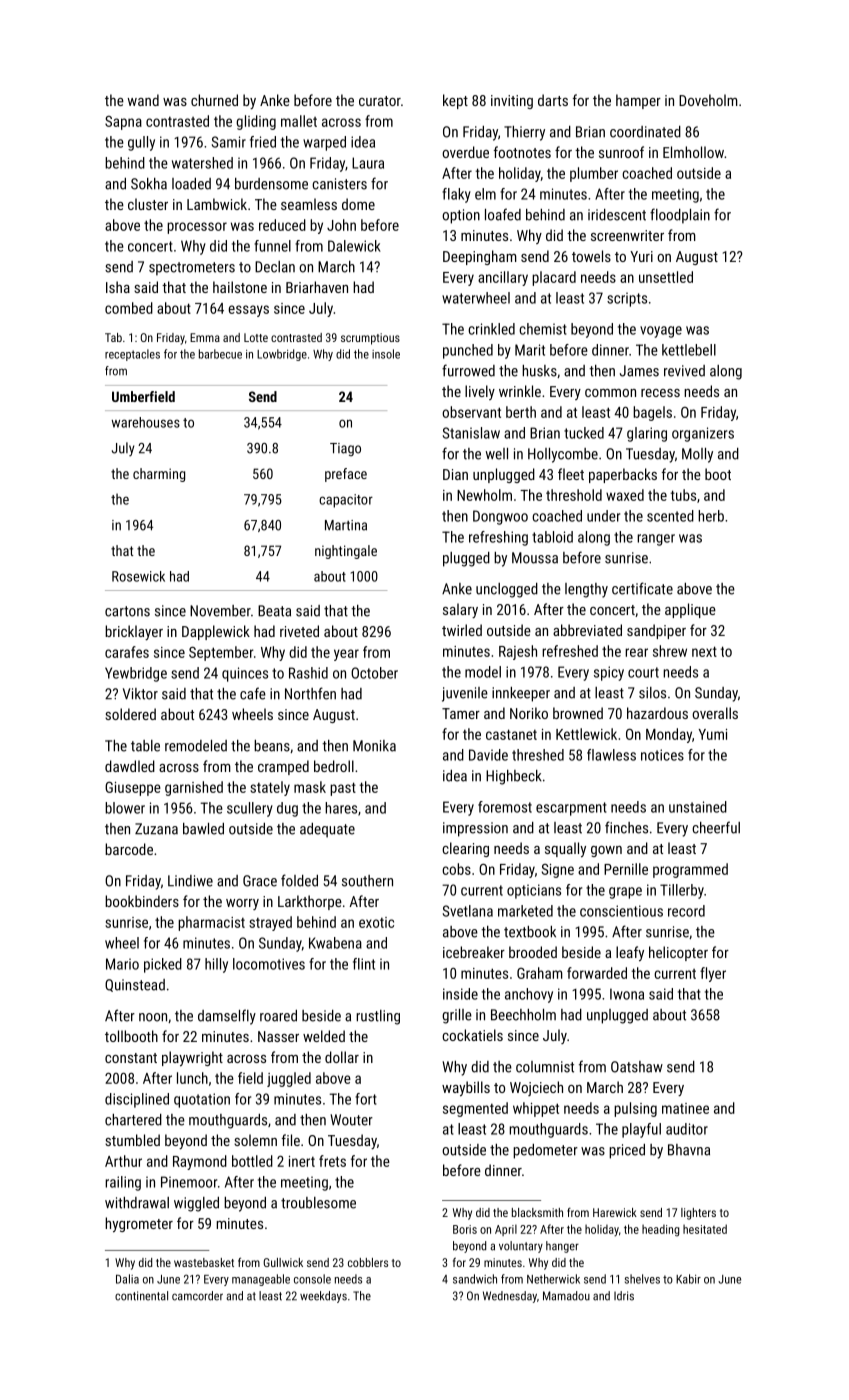  What do you see at coordinates (615, 1212) in the screenshot?
I see `Harewick` at bounding box center [615, 1212].
